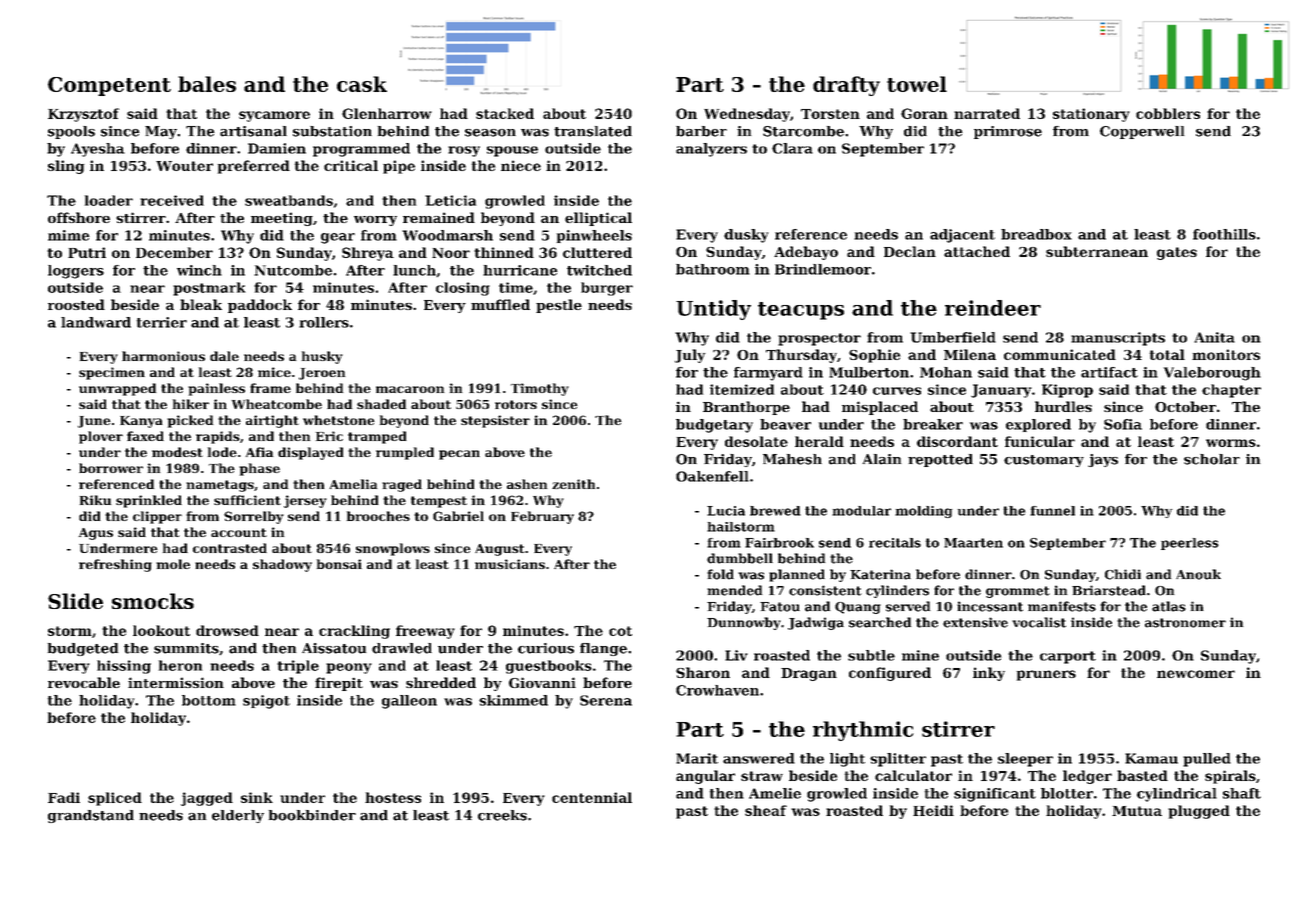 This document has width=1308, height=924. What do you see at coordinates (1118, 339) in the document?
I see `manuscripts` at bounding box center [1118, 339].
